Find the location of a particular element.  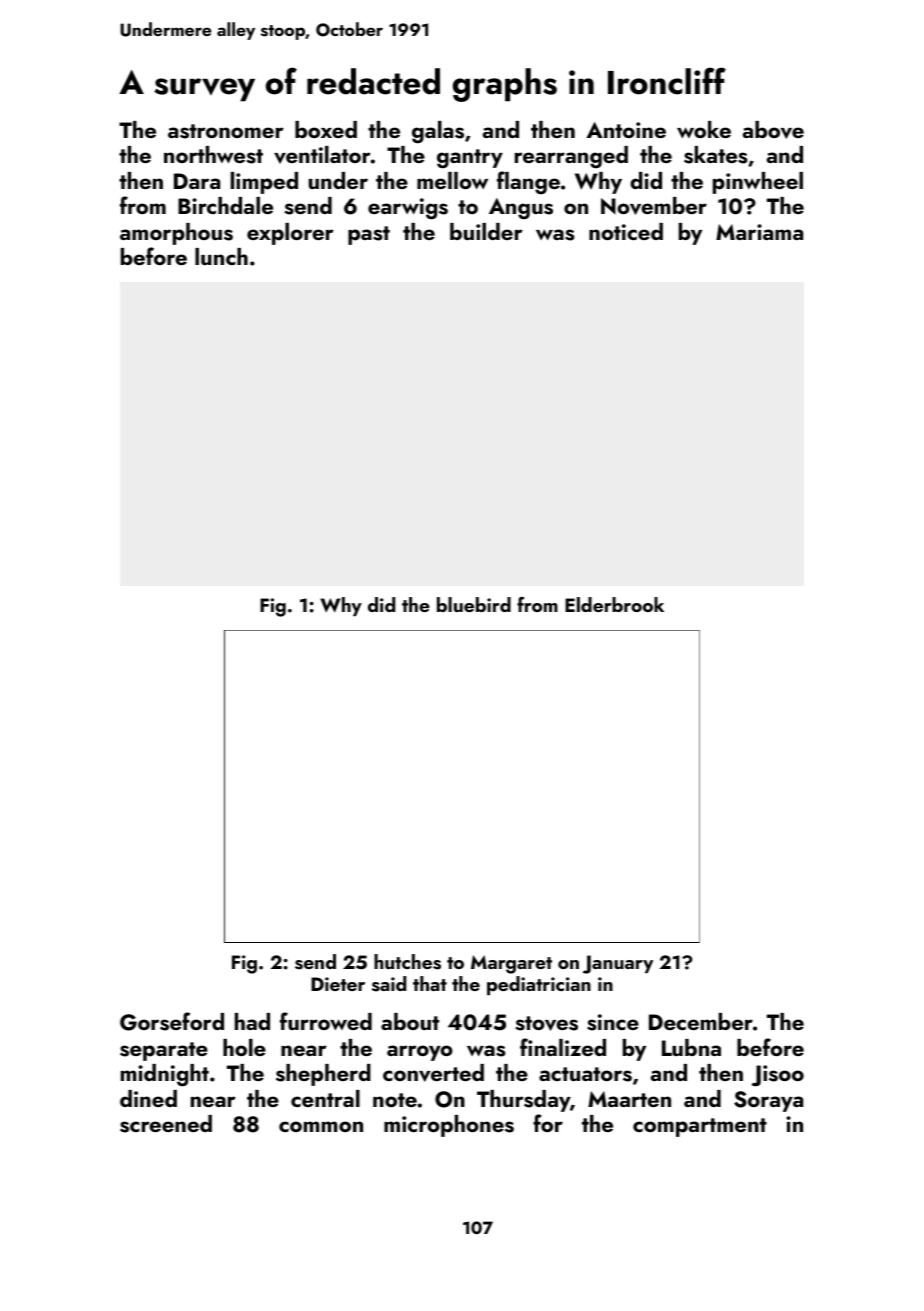

amorphous is located at coordinates (176, 234).
